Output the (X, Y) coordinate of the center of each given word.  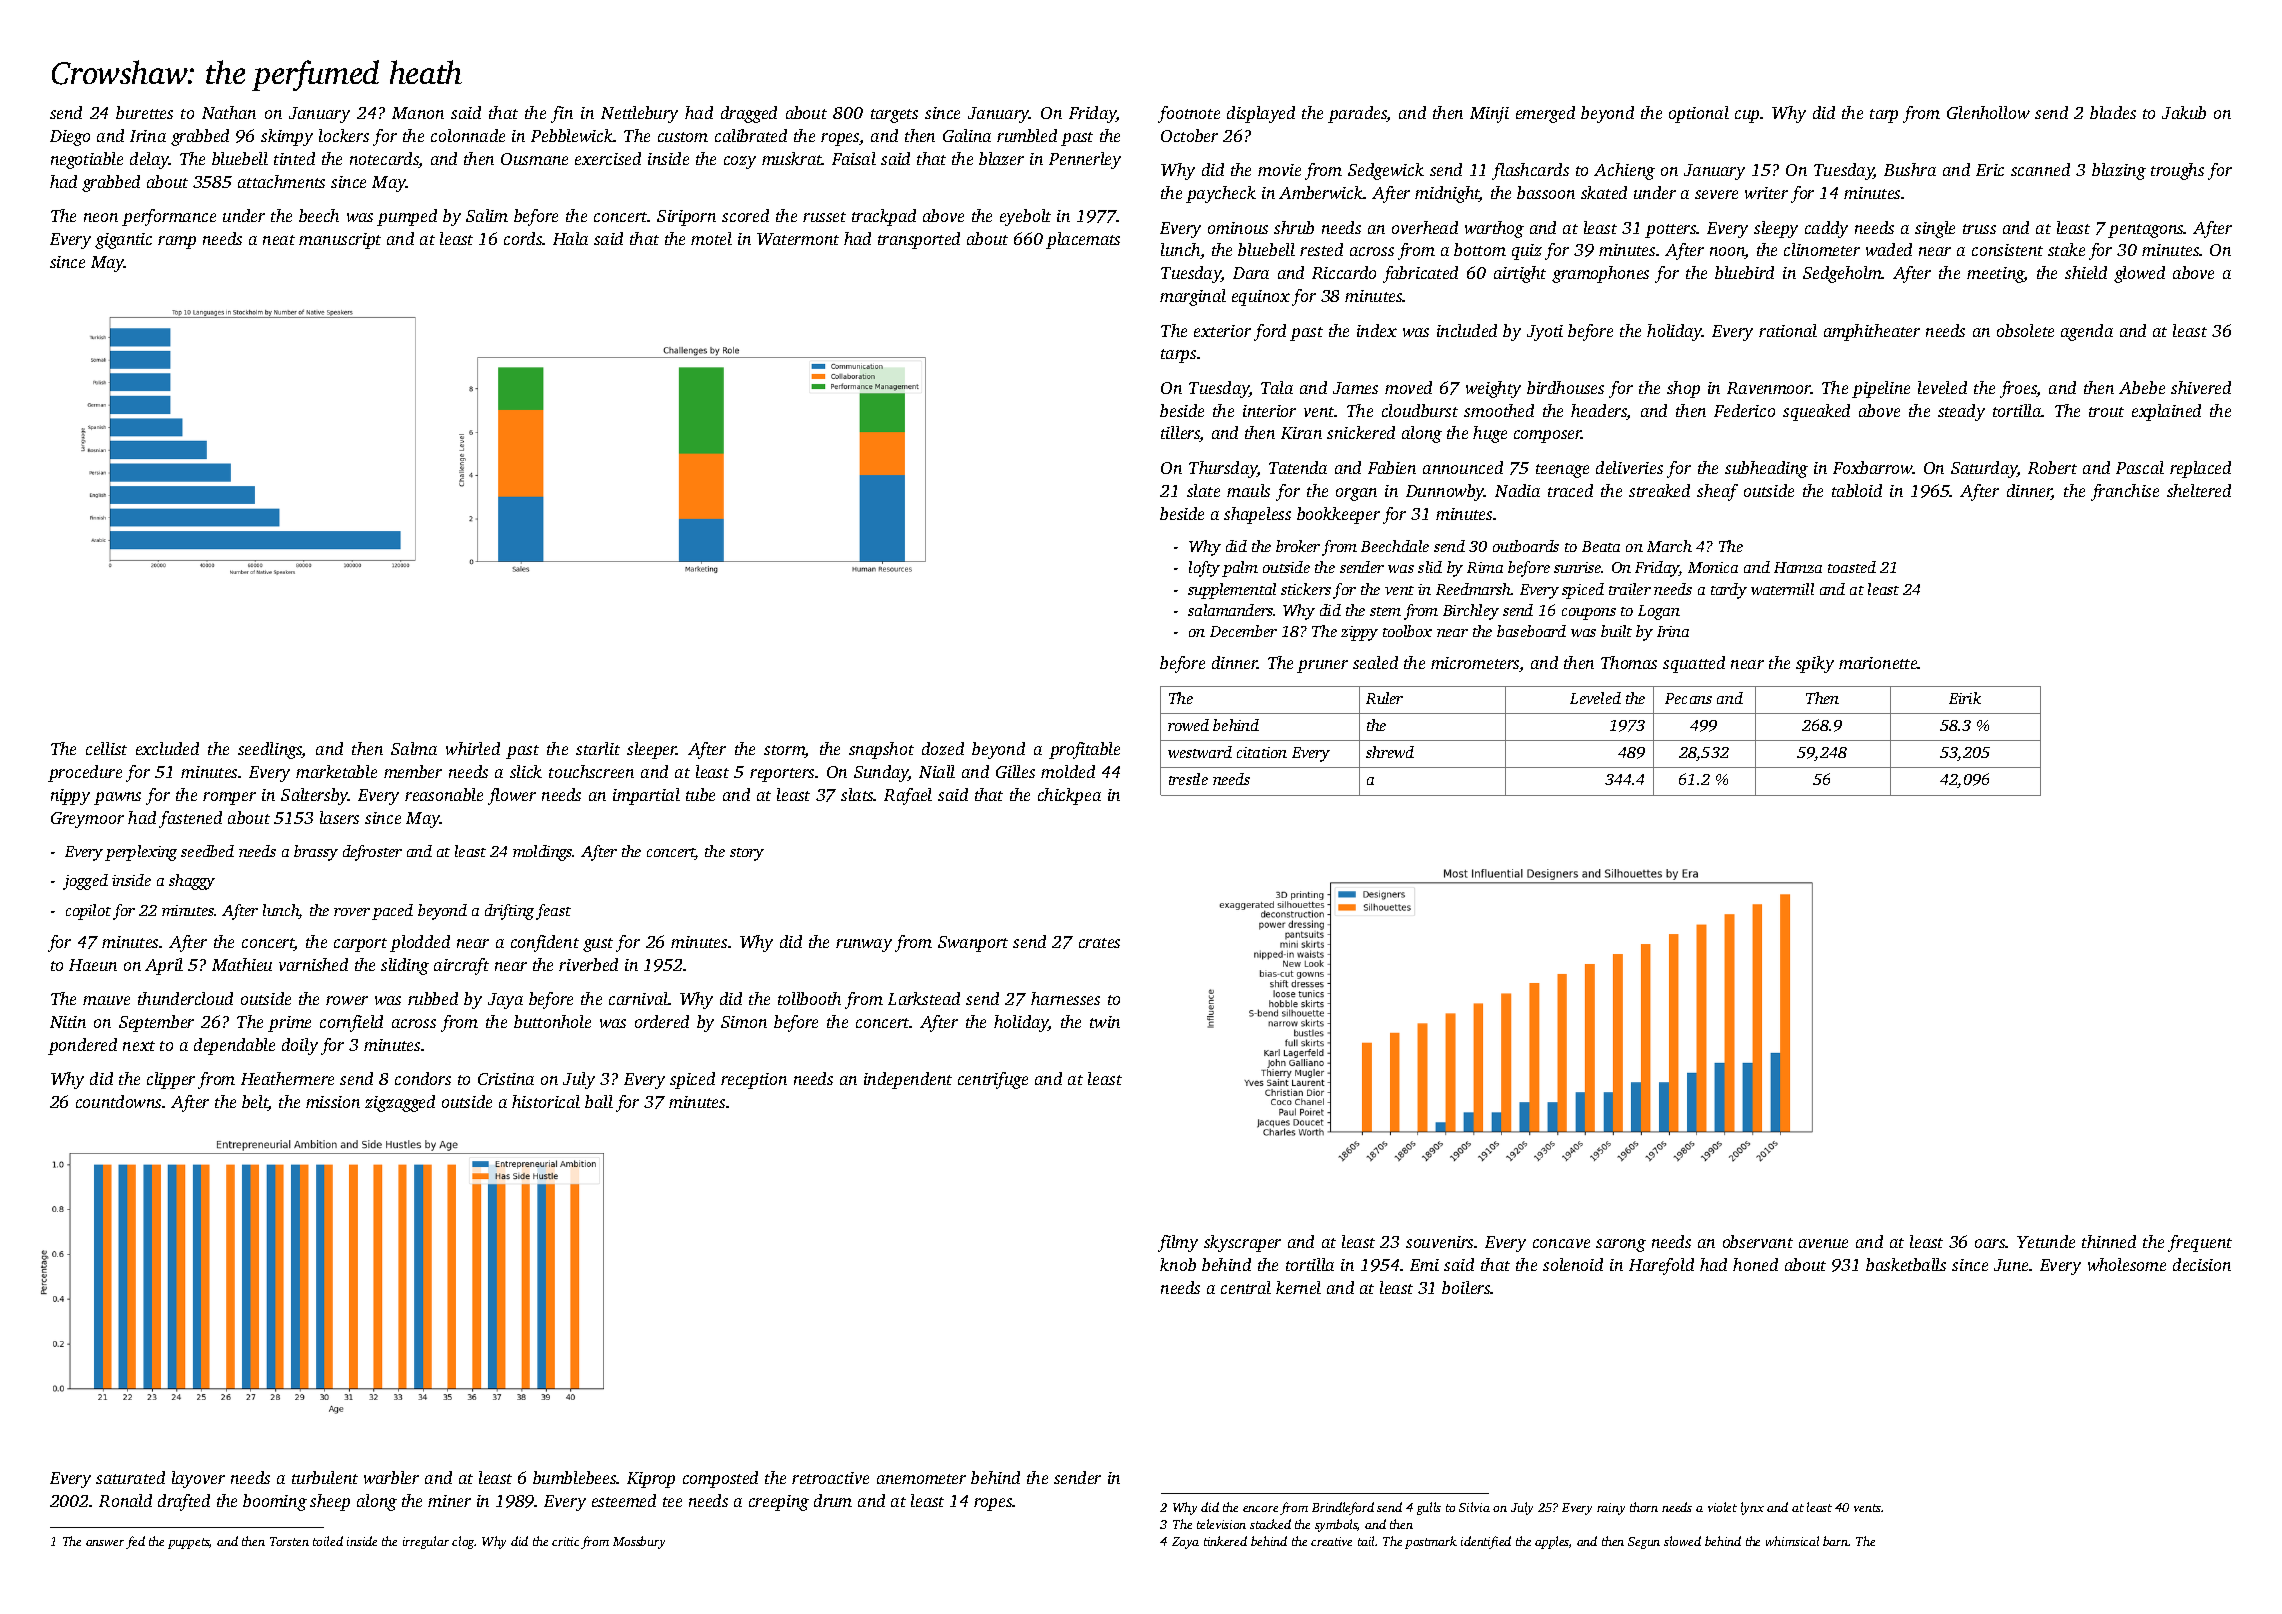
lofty (1204, 569)
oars (1990, 1243)
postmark (1431, 1542)
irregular (426, 1542)
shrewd (1390, 752)
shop (1683, 389)
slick (526, 771)
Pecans (1688, 698)
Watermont (798, 239)
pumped (407, 217)
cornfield (351, 1023)
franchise (2125, 492)
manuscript (340, 241)
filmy (1178, 1243)
